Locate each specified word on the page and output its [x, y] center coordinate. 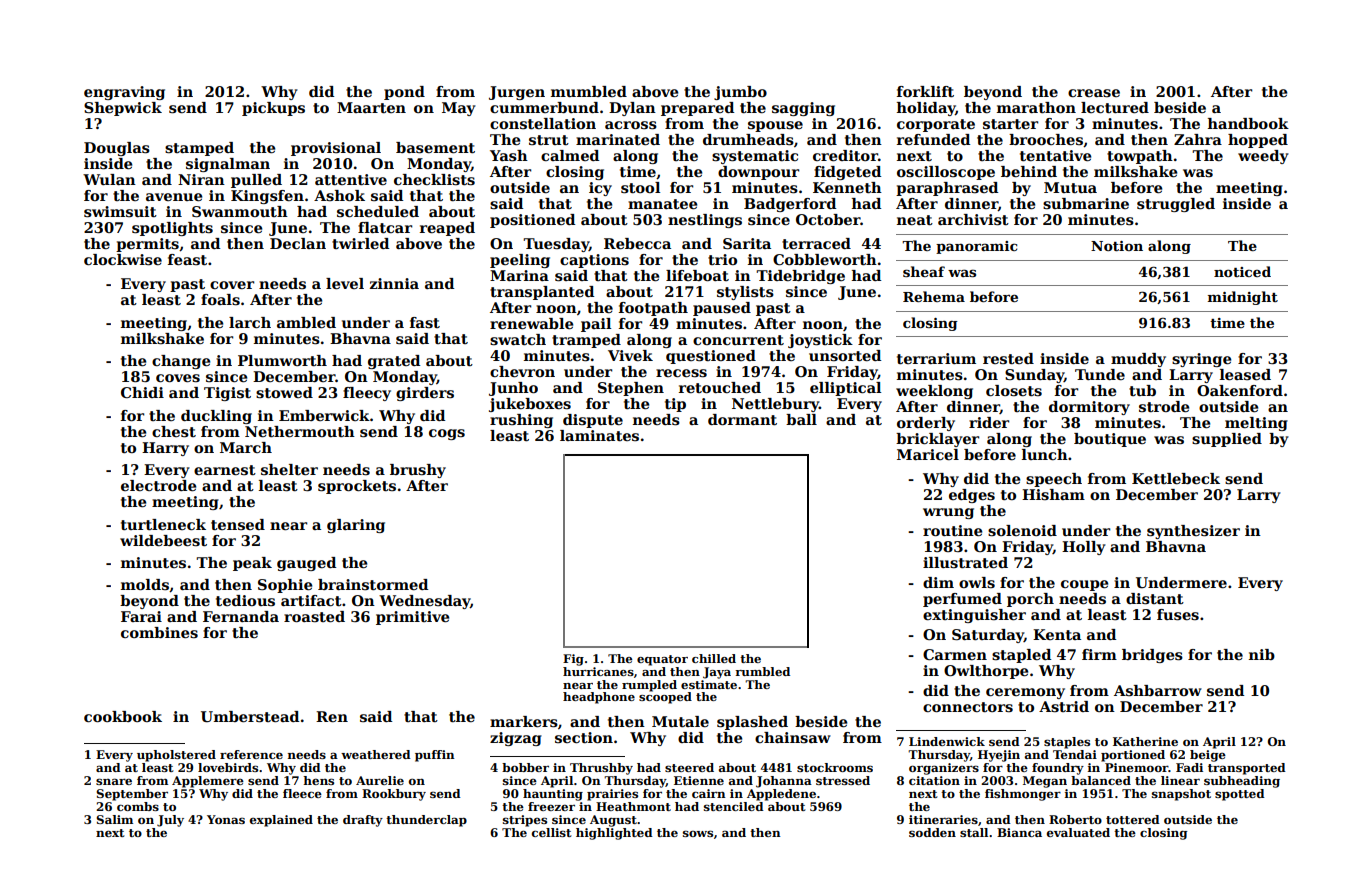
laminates [599, 435]
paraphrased [947, 189]
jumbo [740, 93]
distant [1155, 599]
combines [159, 632]
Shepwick [123, 109]
